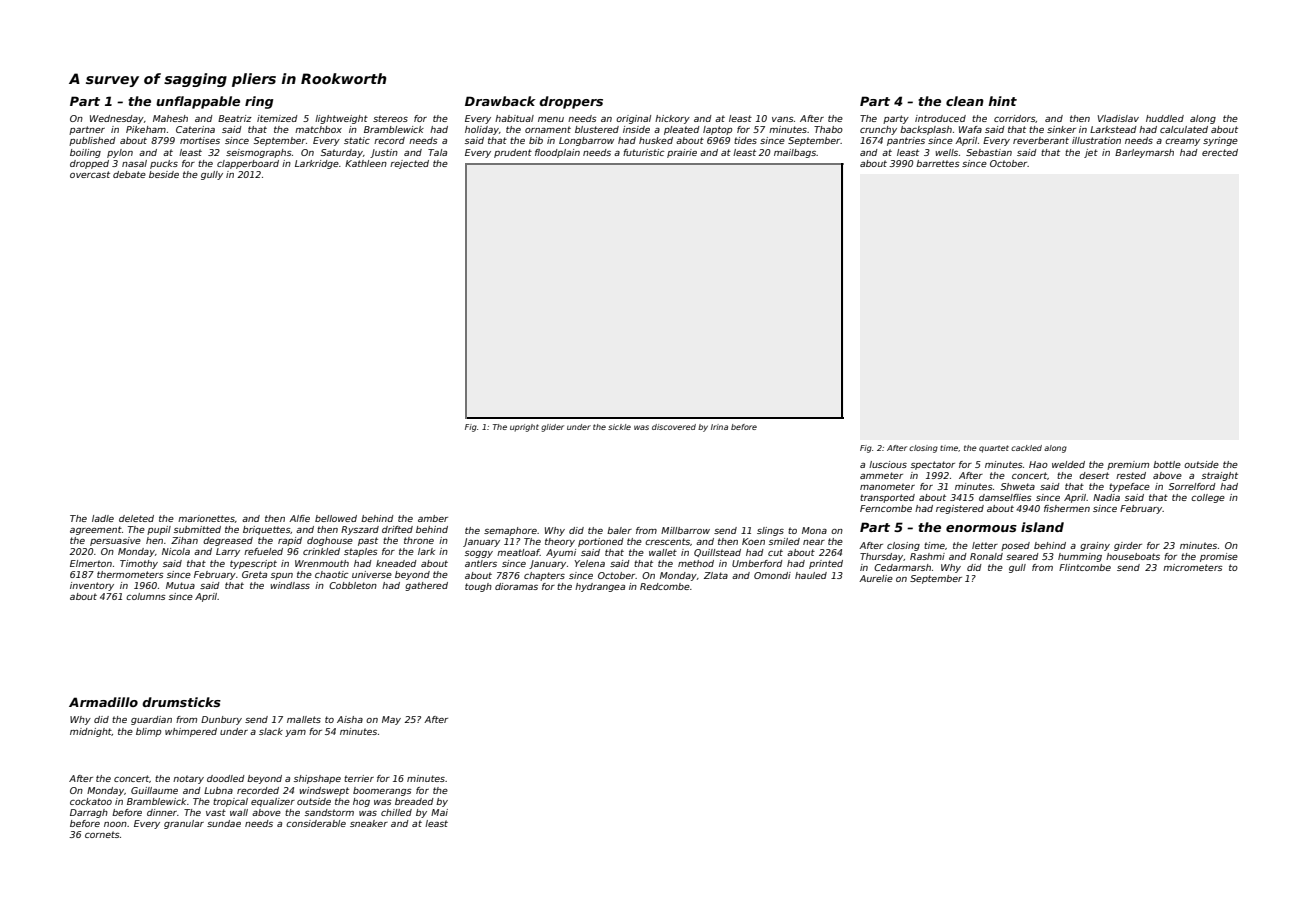  Describe the element at coordinates (1193, 567) in the screenshot. I see `micrometers` at that location.
